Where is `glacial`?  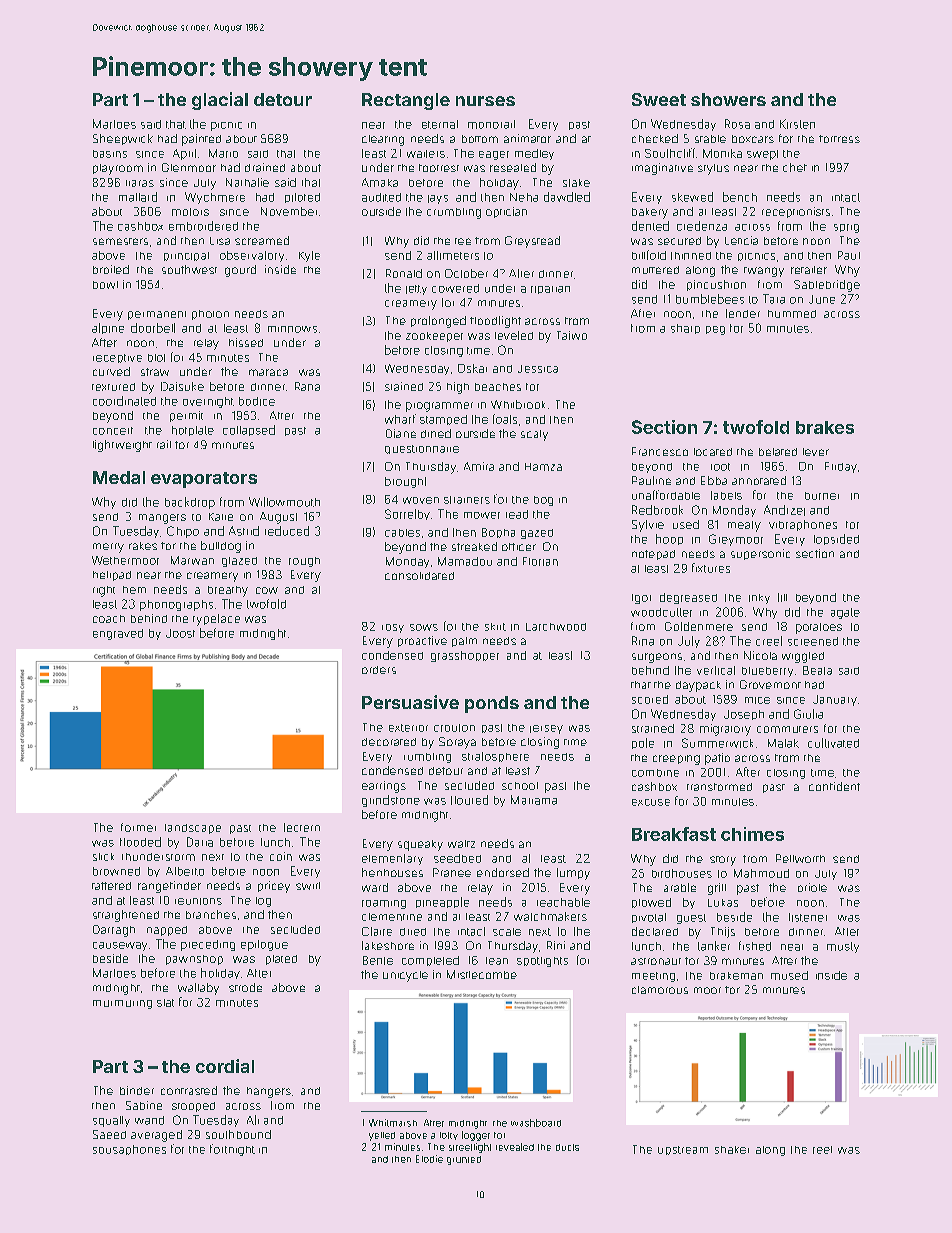 glacial is located at coordinates (220, 101).
